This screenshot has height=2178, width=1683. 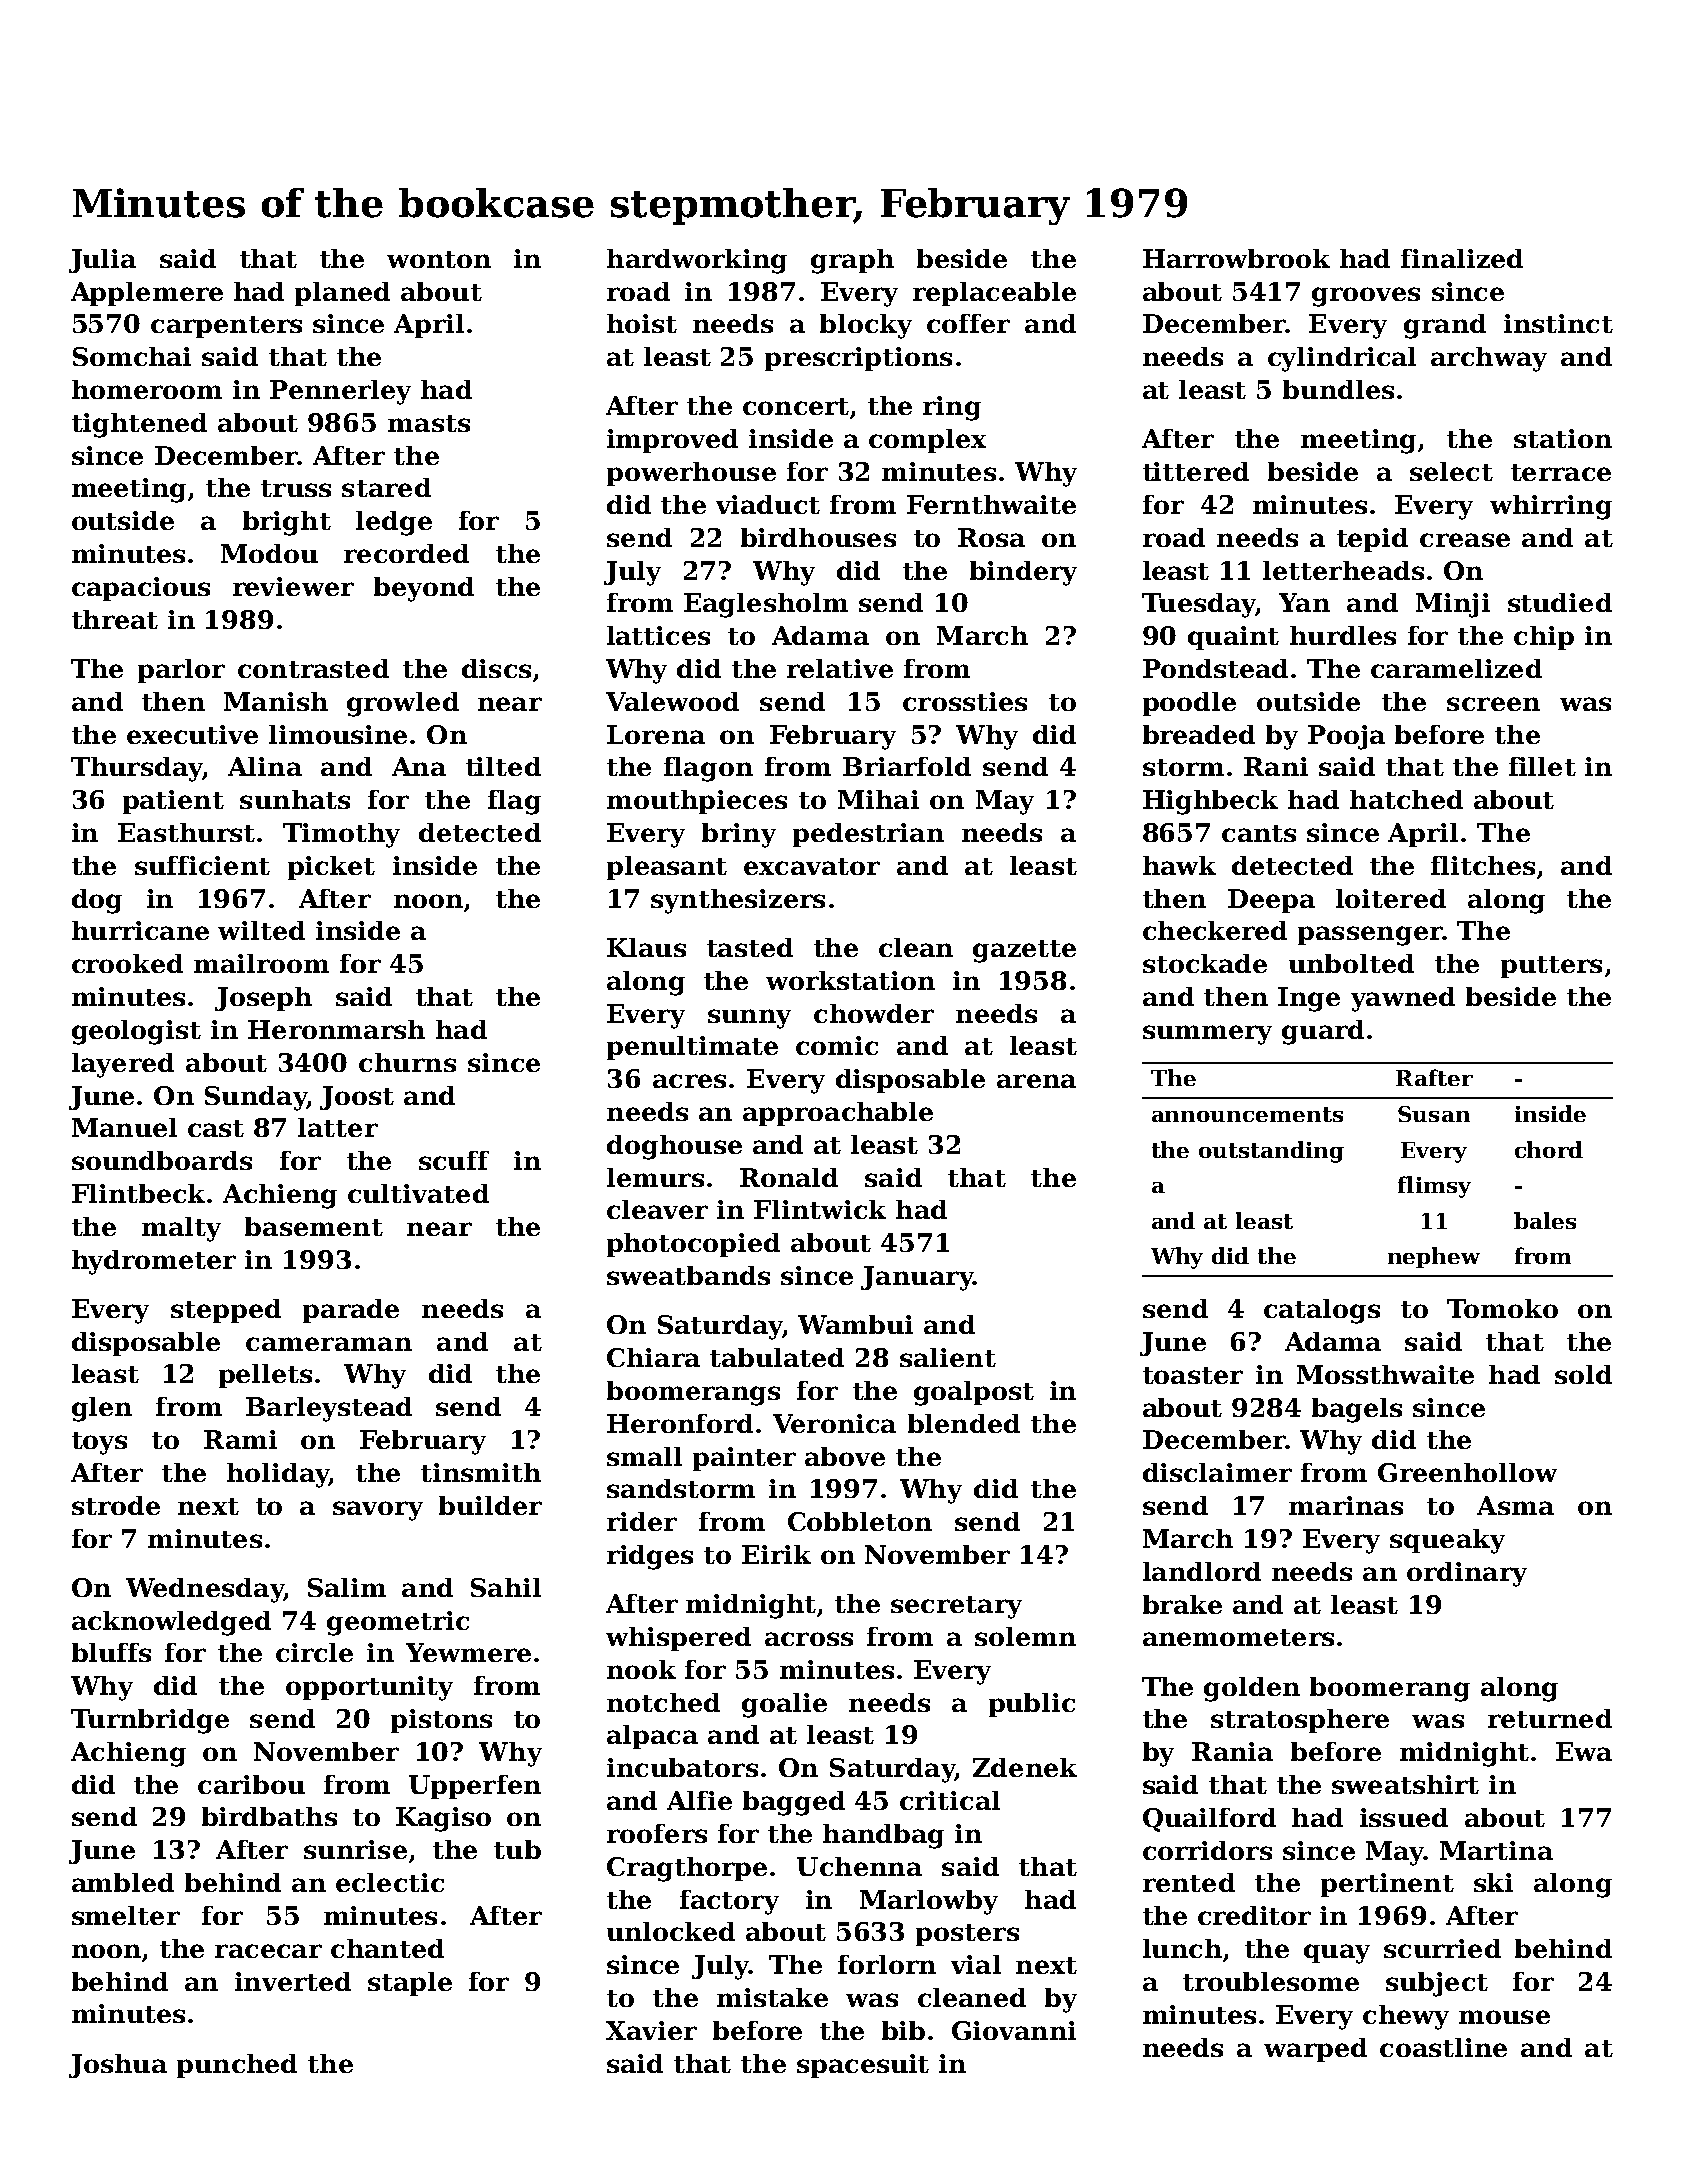 What do you see at coordinates (852, 261) in the screenshot?
I see `graph` at bounding box center [852, 261].
